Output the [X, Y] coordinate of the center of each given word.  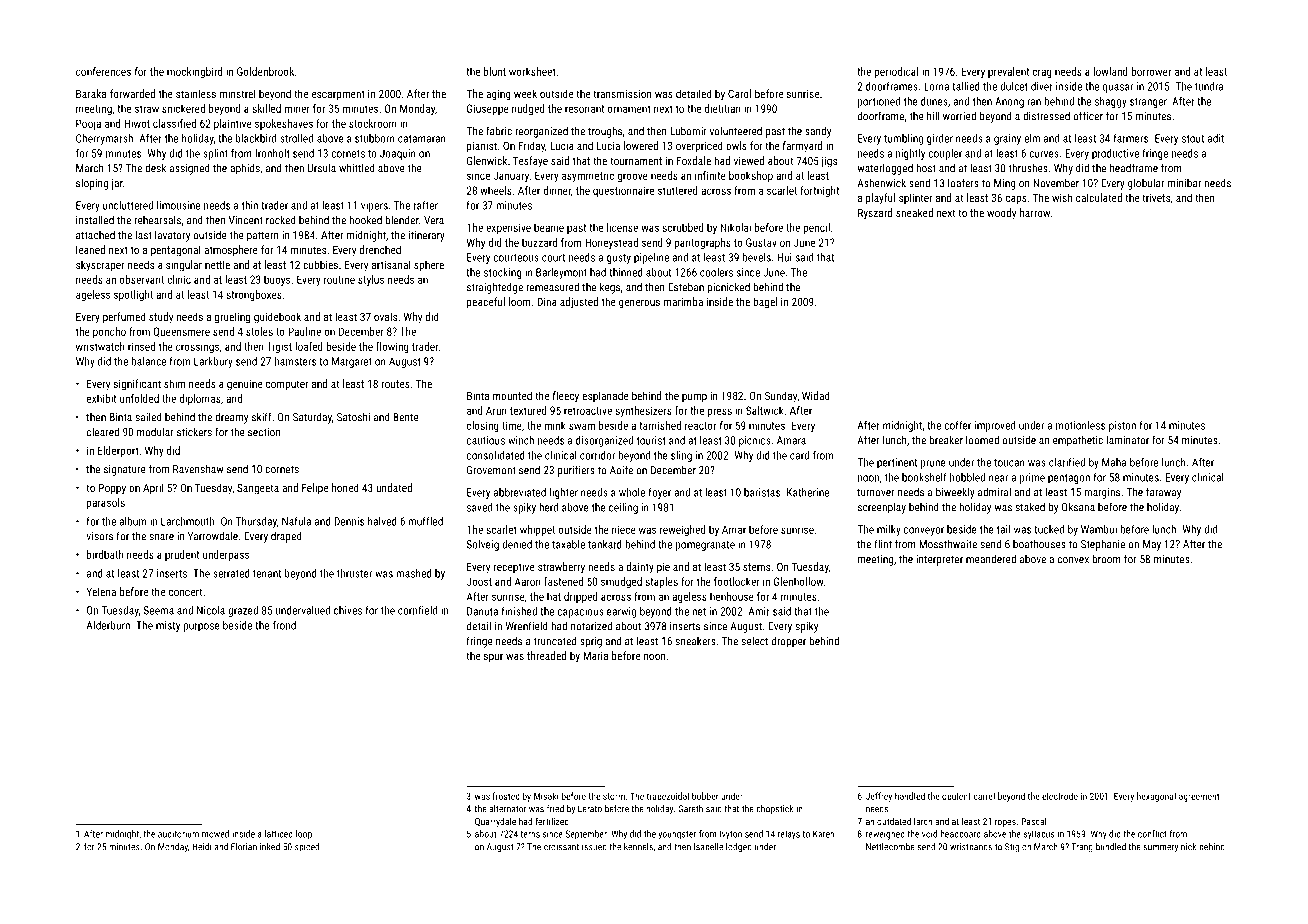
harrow [1035, 212]
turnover [876, 493]
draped [286, 537]
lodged [739, 847]
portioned [879, 102]
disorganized [604, 441]
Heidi [202, 847]
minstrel [237, 93]
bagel [765, 303]
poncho [109, 332]
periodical [896, 72]
